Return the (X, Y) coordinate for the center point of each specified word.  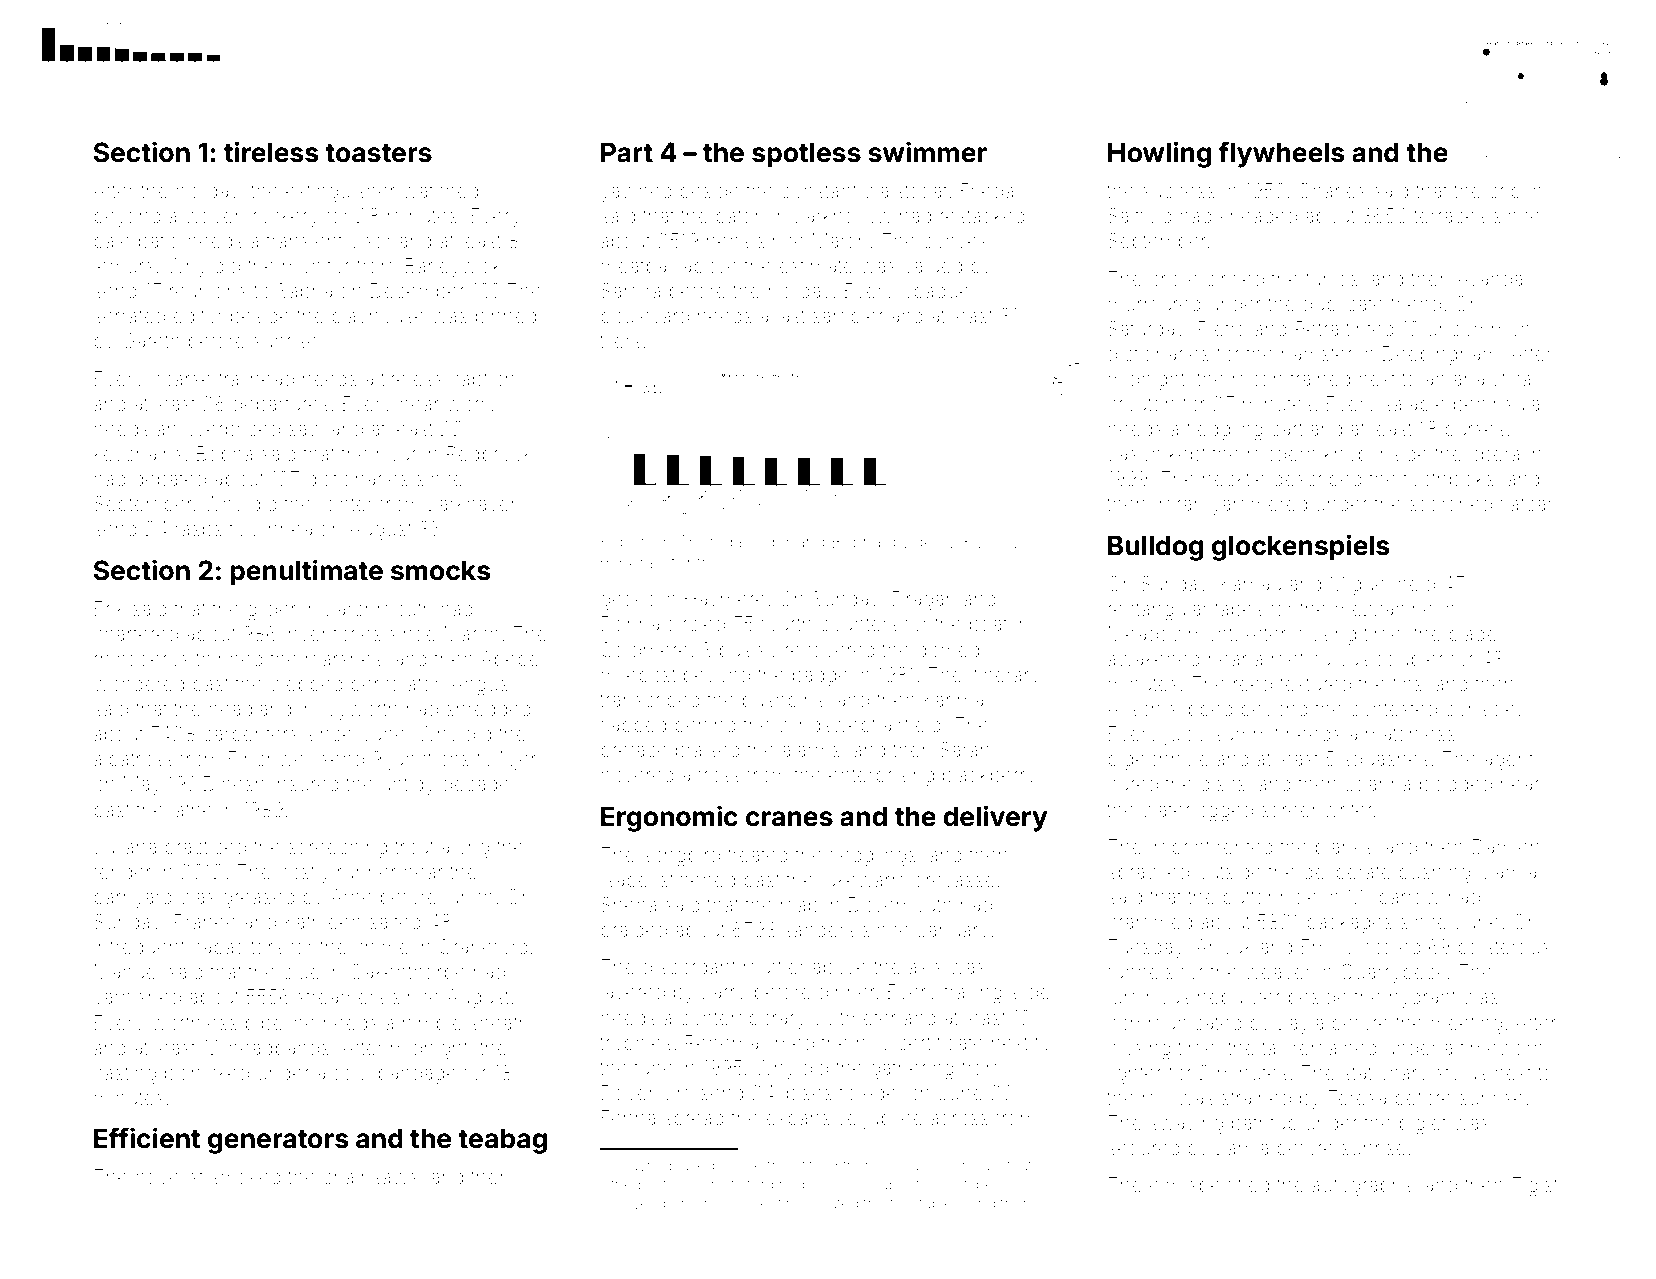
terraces (1450, 216)
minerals (633, 562)
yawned (636, 193)
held (1416, 583)
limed (790, 1042)
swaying (1186, 1125)
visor (370, 240)
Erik (110, 608)
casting (125, 1075)
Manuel (127, 971)
